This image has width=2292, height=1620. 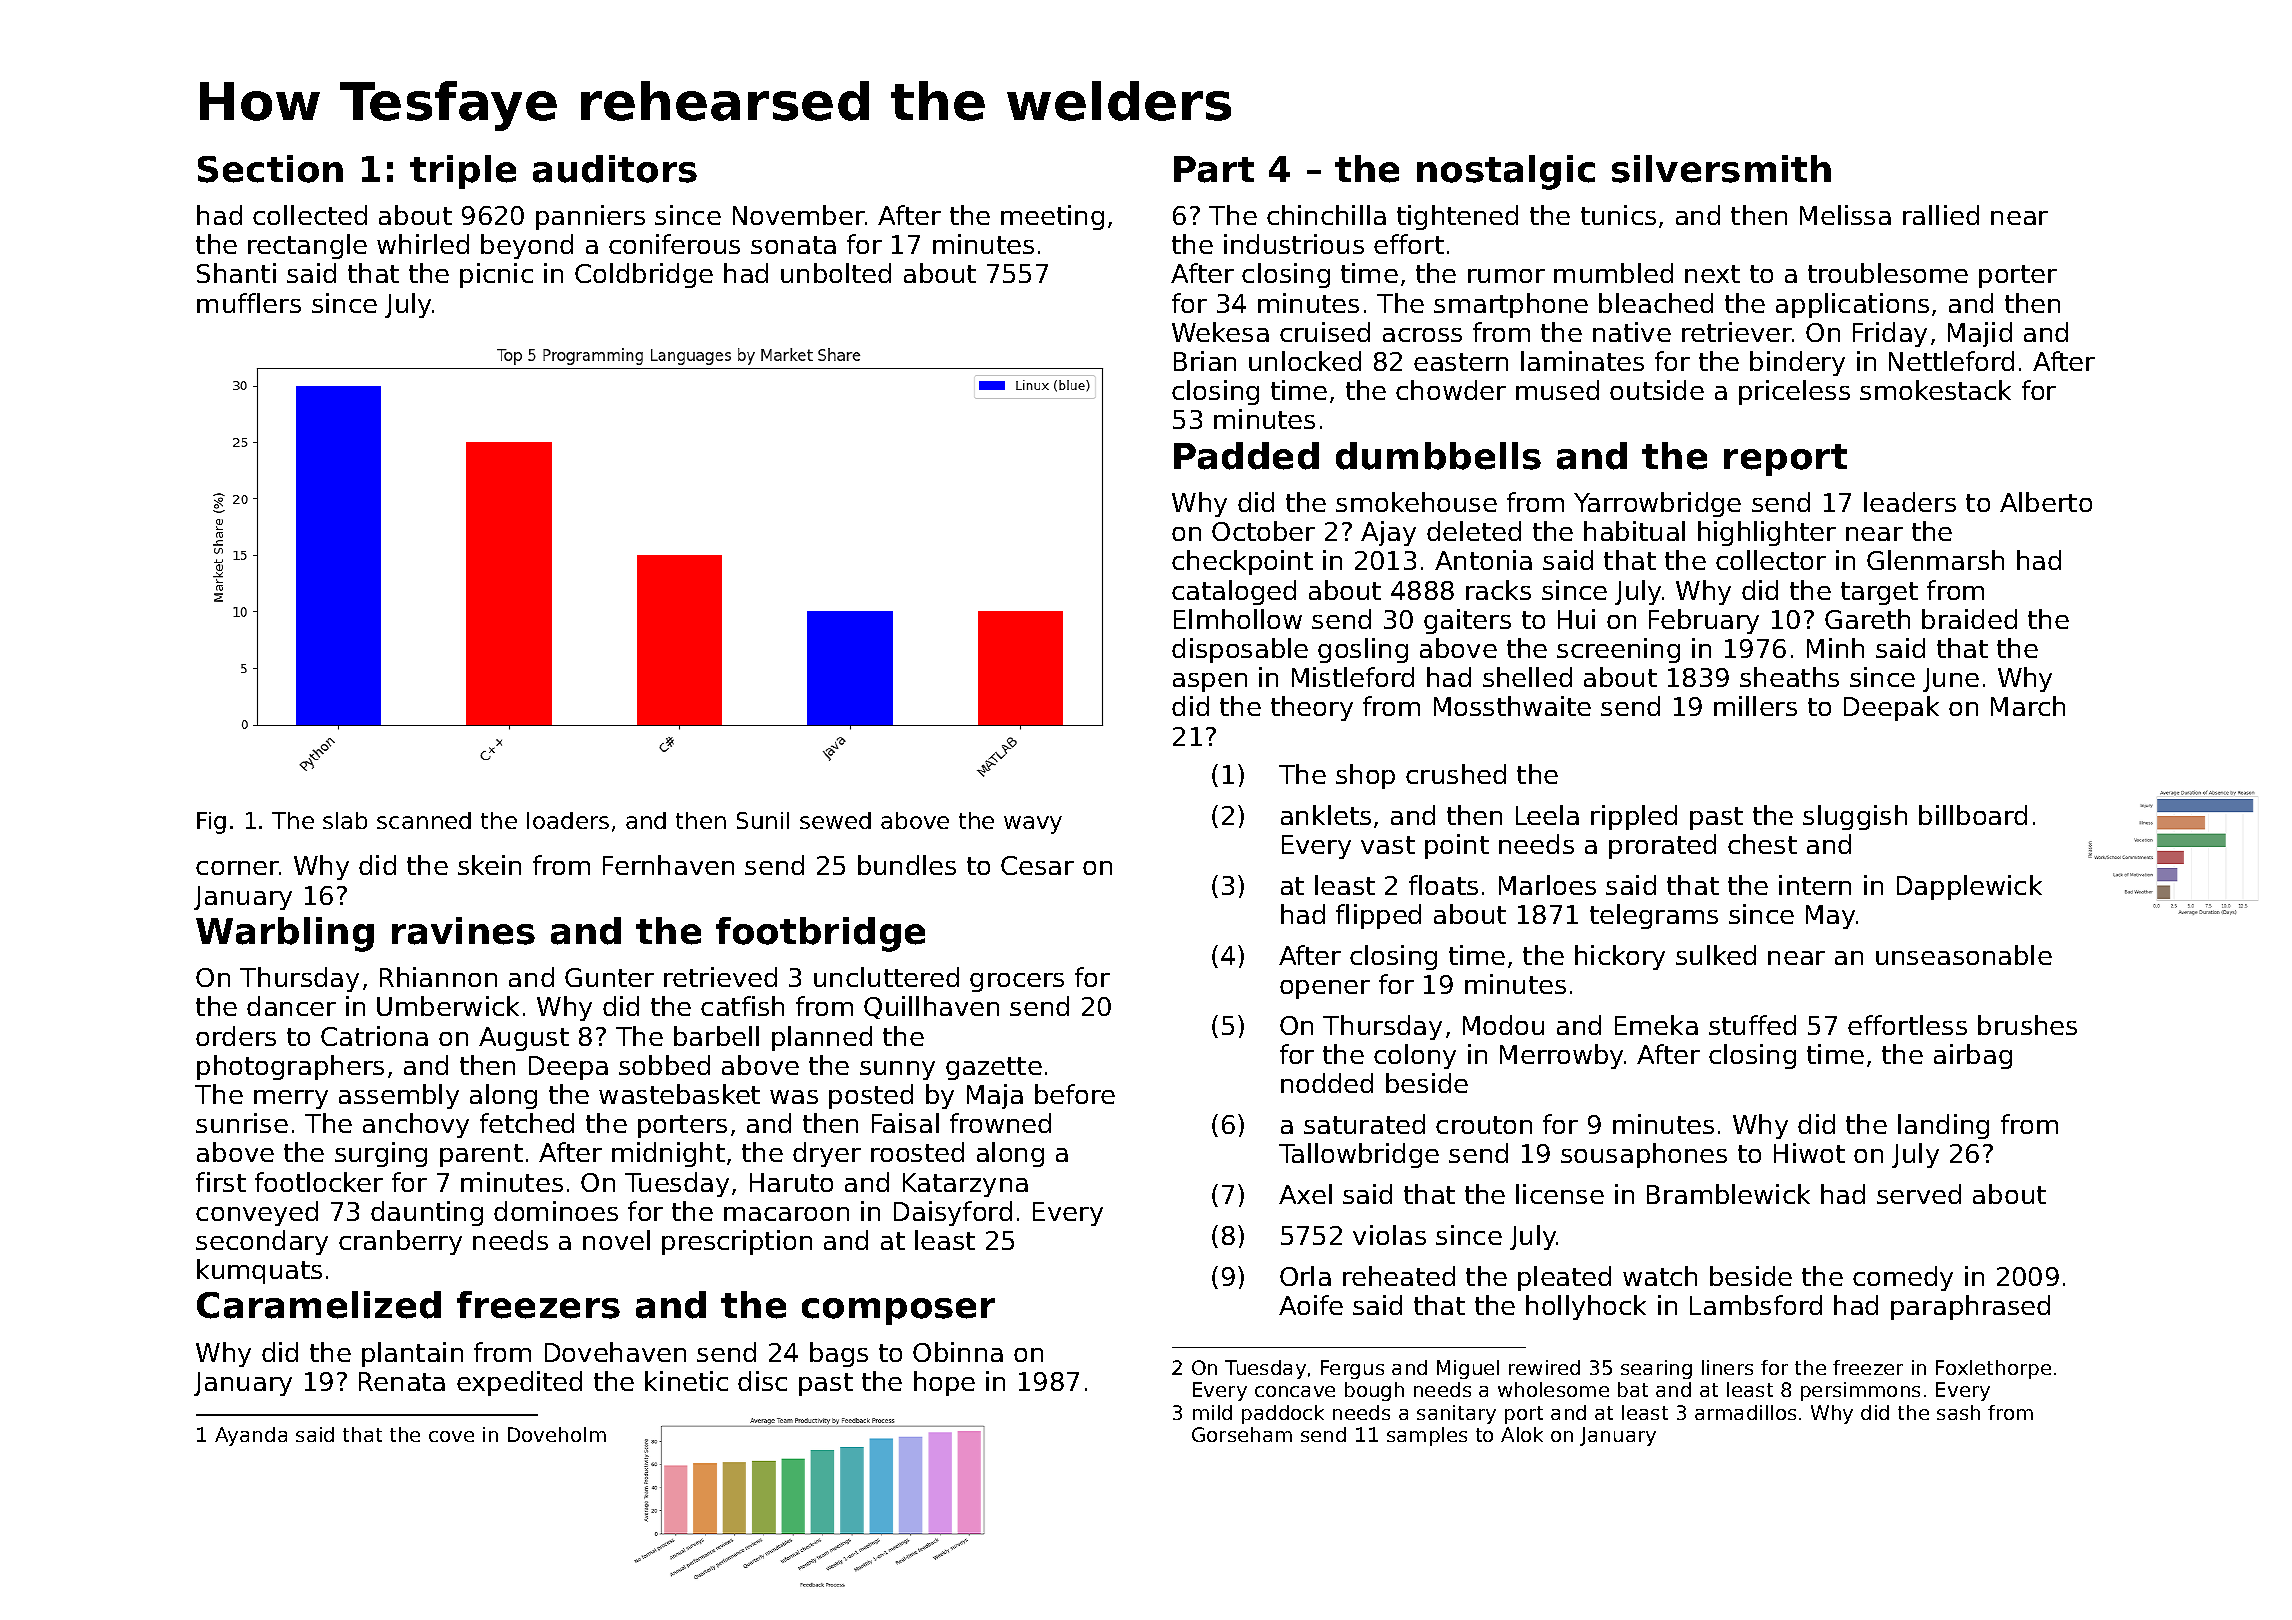 I want to click on crouton, so click(x=1484, y=1125).
